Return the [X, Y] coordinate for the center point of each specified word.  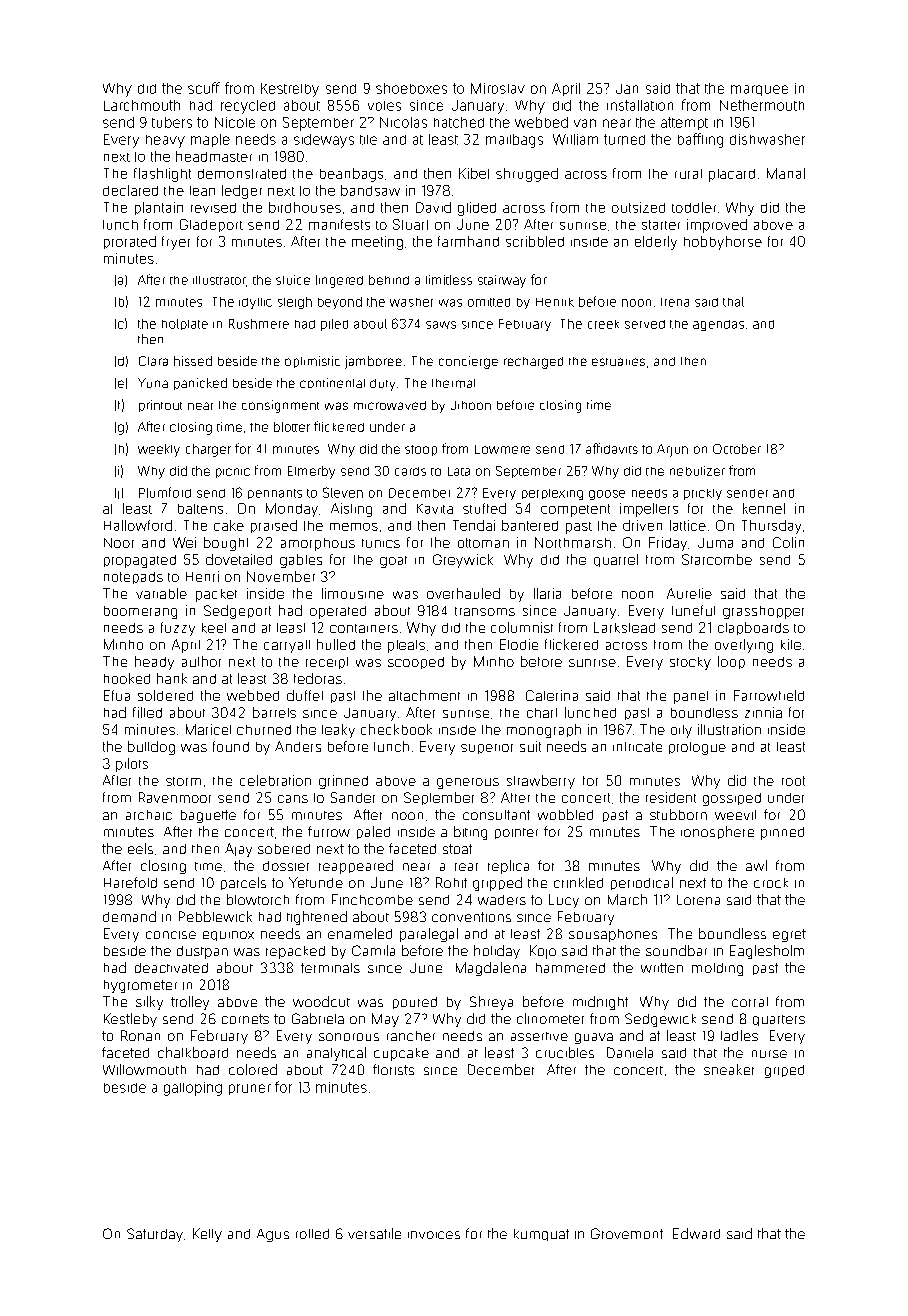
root [793, 781]
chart [542, 713]
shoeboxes [411, 88]
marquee [759, 90]
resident [671, 797]
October [737, 449]
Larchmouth [142, 105]
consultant [496, 815]
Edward [696, 1233]
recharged [533, 363]
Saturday [155, 1235]
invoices [434, 1235]
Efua [117, 695]
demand [129, 916]
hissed [193, 361]
